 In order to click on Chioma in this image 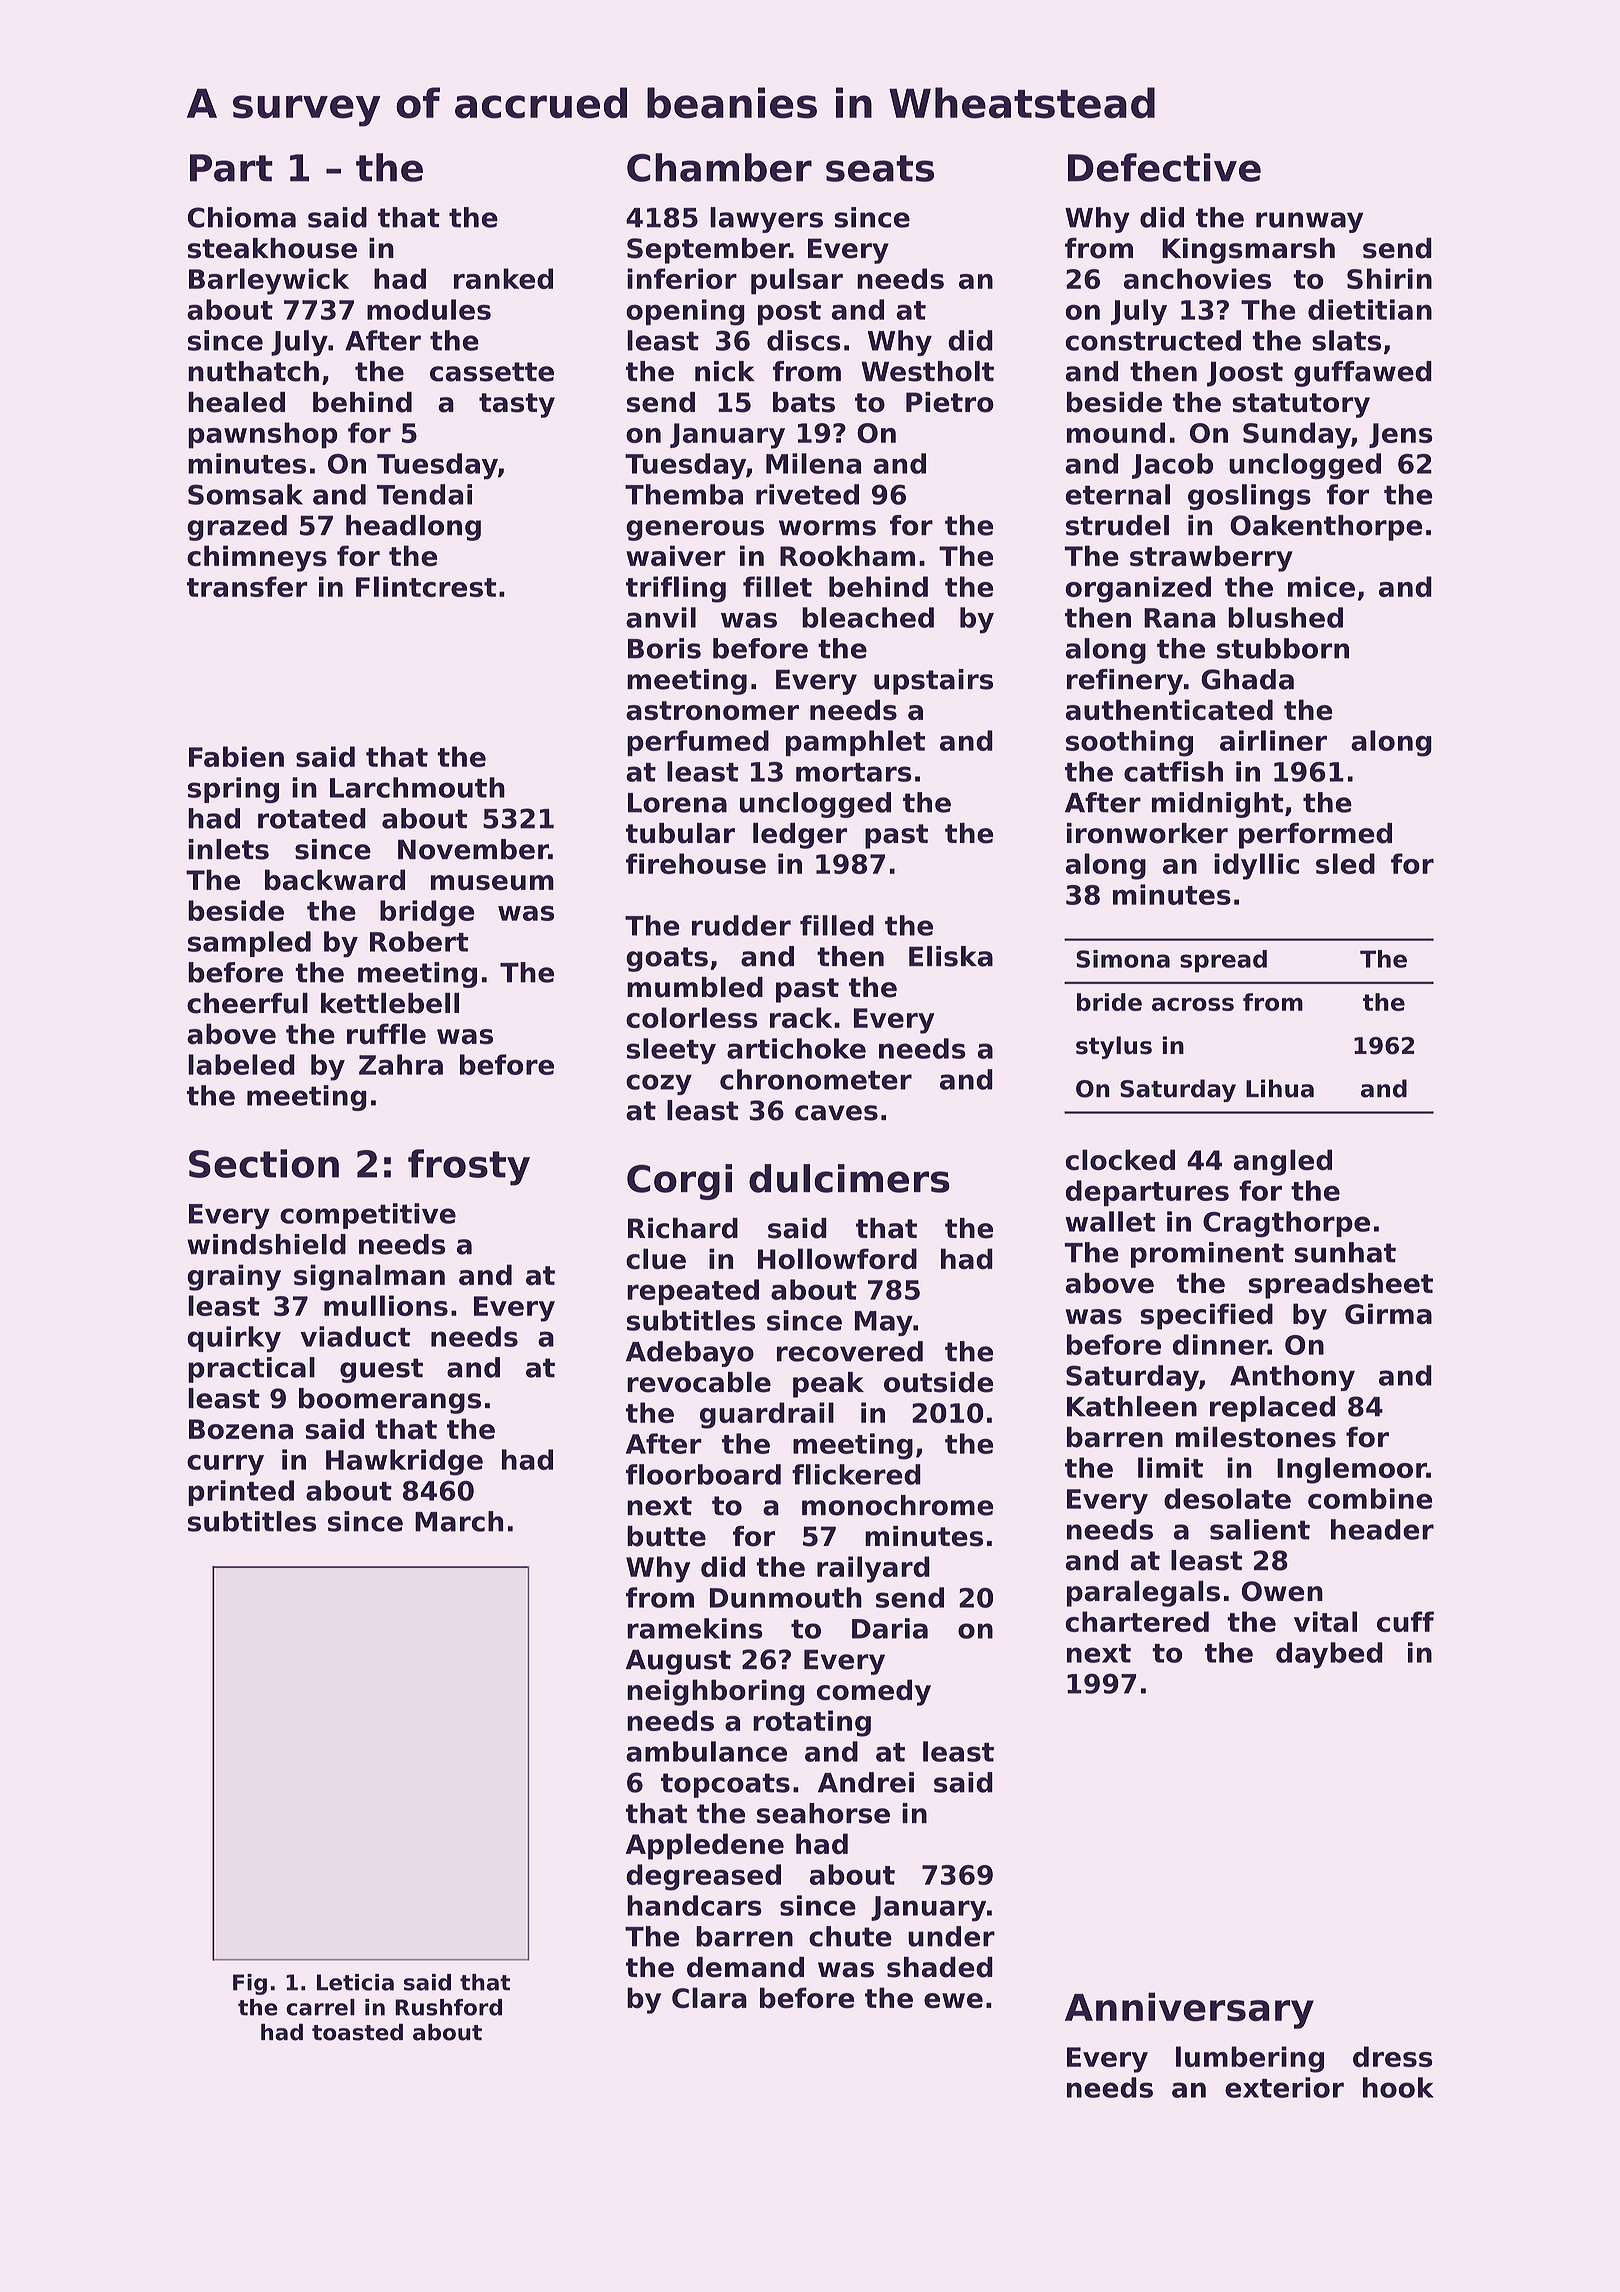, I will do `click(242, 217)`.
